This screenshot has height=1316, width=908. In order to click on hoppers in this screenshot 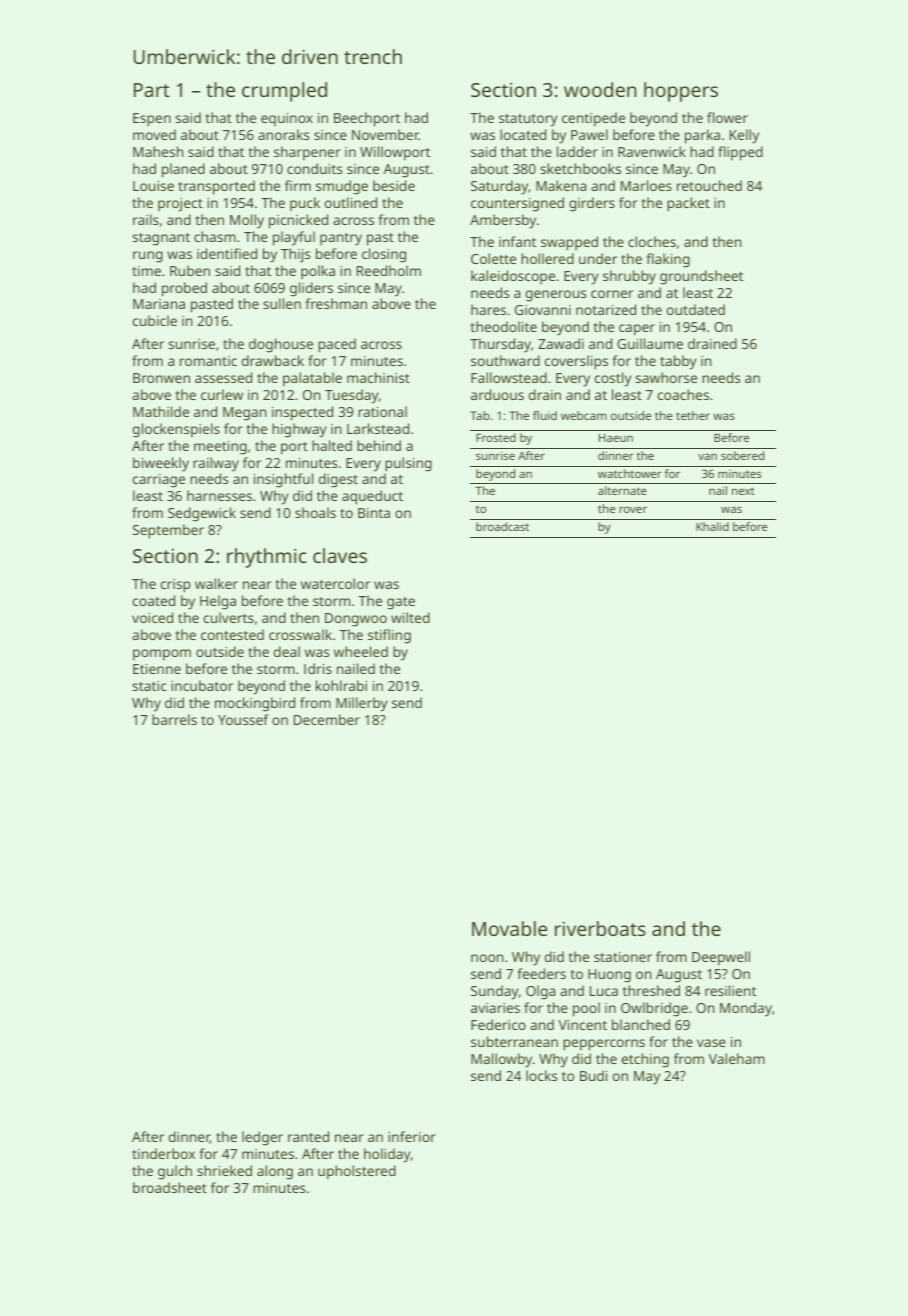, I will do `click(681, 92)`.
